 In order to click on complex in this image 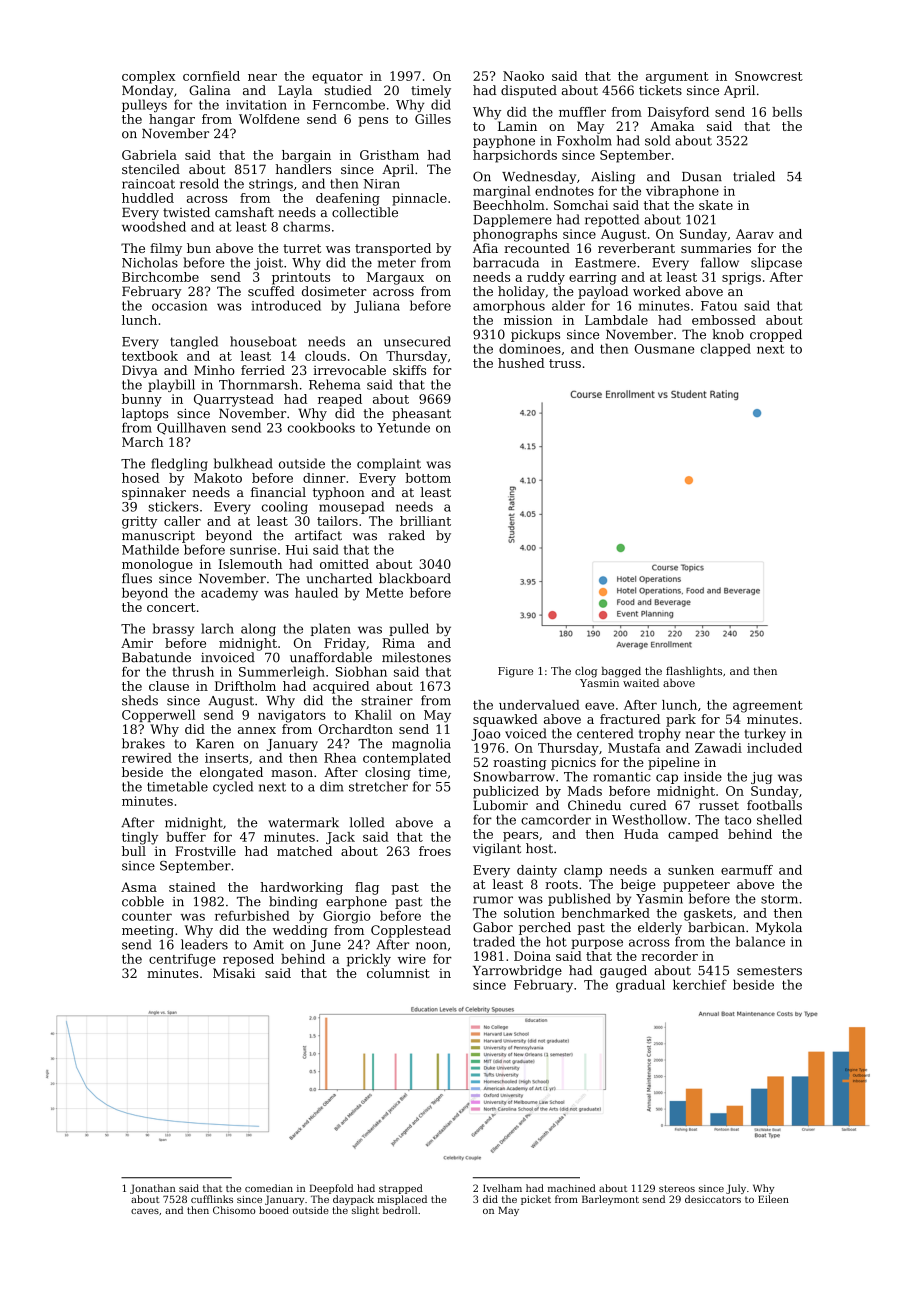, I will do `click(148, 77)`.
